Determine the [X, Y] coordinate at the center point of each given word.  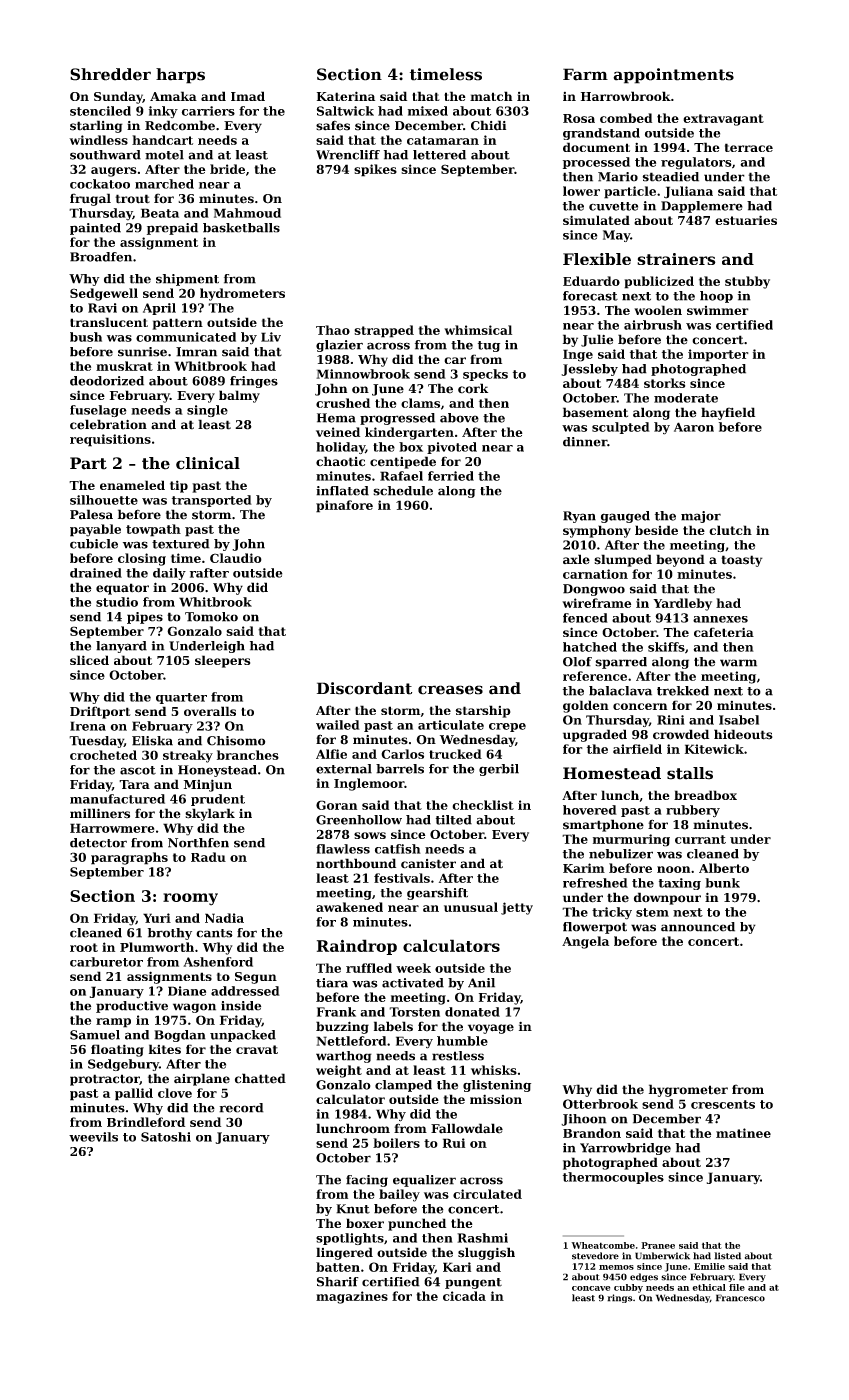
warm [738, 663]
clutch [730, 530]
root [84, 947]
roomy [190, 899]
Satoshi [166, 1137]
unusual [471, 907]
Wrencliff [348, 155]
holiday [340, 448]
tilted [454, 820]
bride [227, 169]
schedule [403, 491]
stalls [690, 773]
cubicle [94, 544]
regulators [696, 163]
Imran [196, 352]
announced [698, 927]
